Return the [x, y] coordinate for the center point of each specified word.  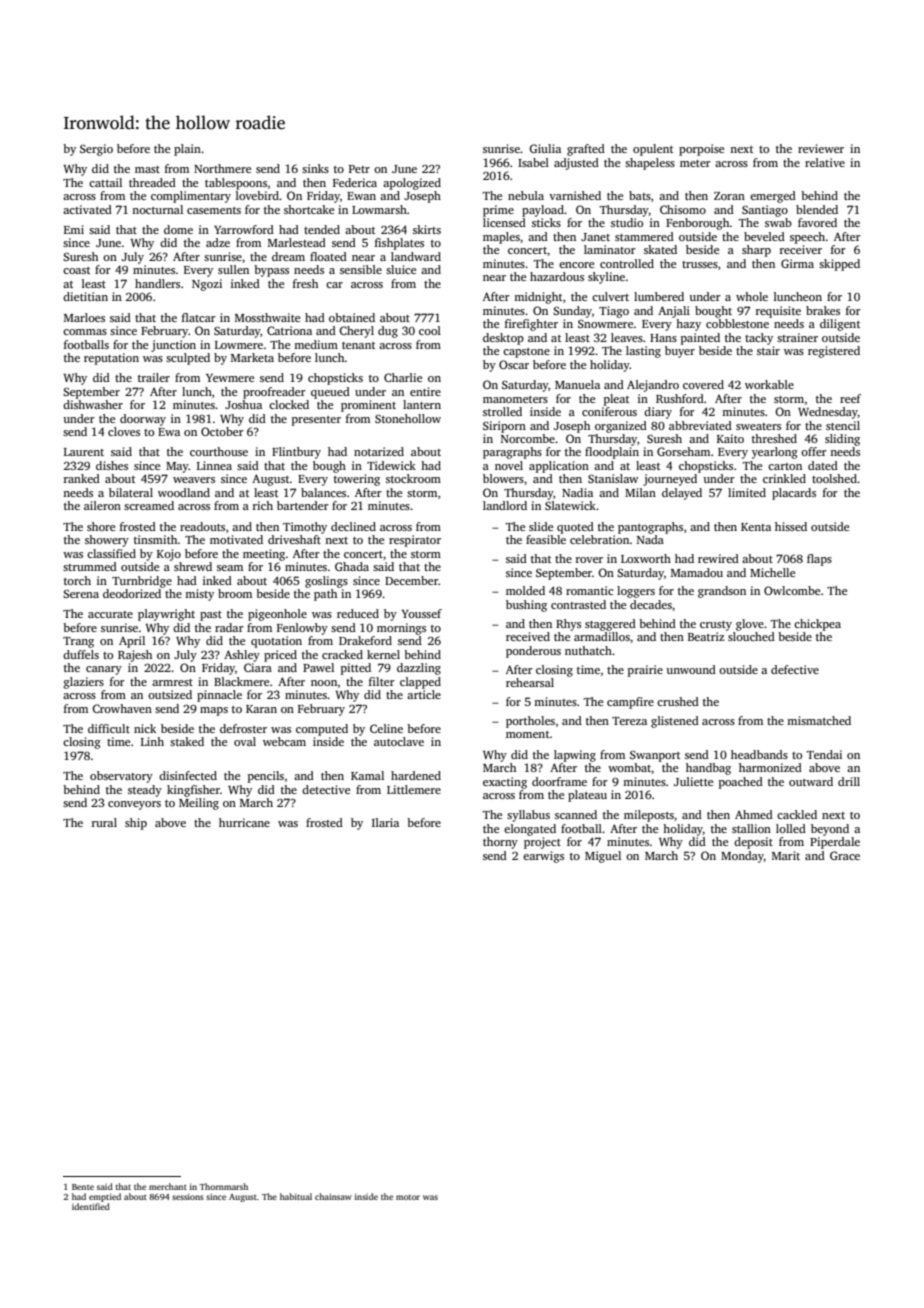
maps [214, 711]
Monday [742, 857]
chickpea [817, 625]
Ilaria [385, 822]
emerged [773, 197]
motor [408, 1197]
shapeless [650, 164]
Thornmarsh [223, 1186]
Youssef [421, 613]
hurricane [244, 822]
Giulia [545, 148]
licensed [504, 222]
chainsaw [333, 1196]
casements [214, 210]
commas [85, 332]
